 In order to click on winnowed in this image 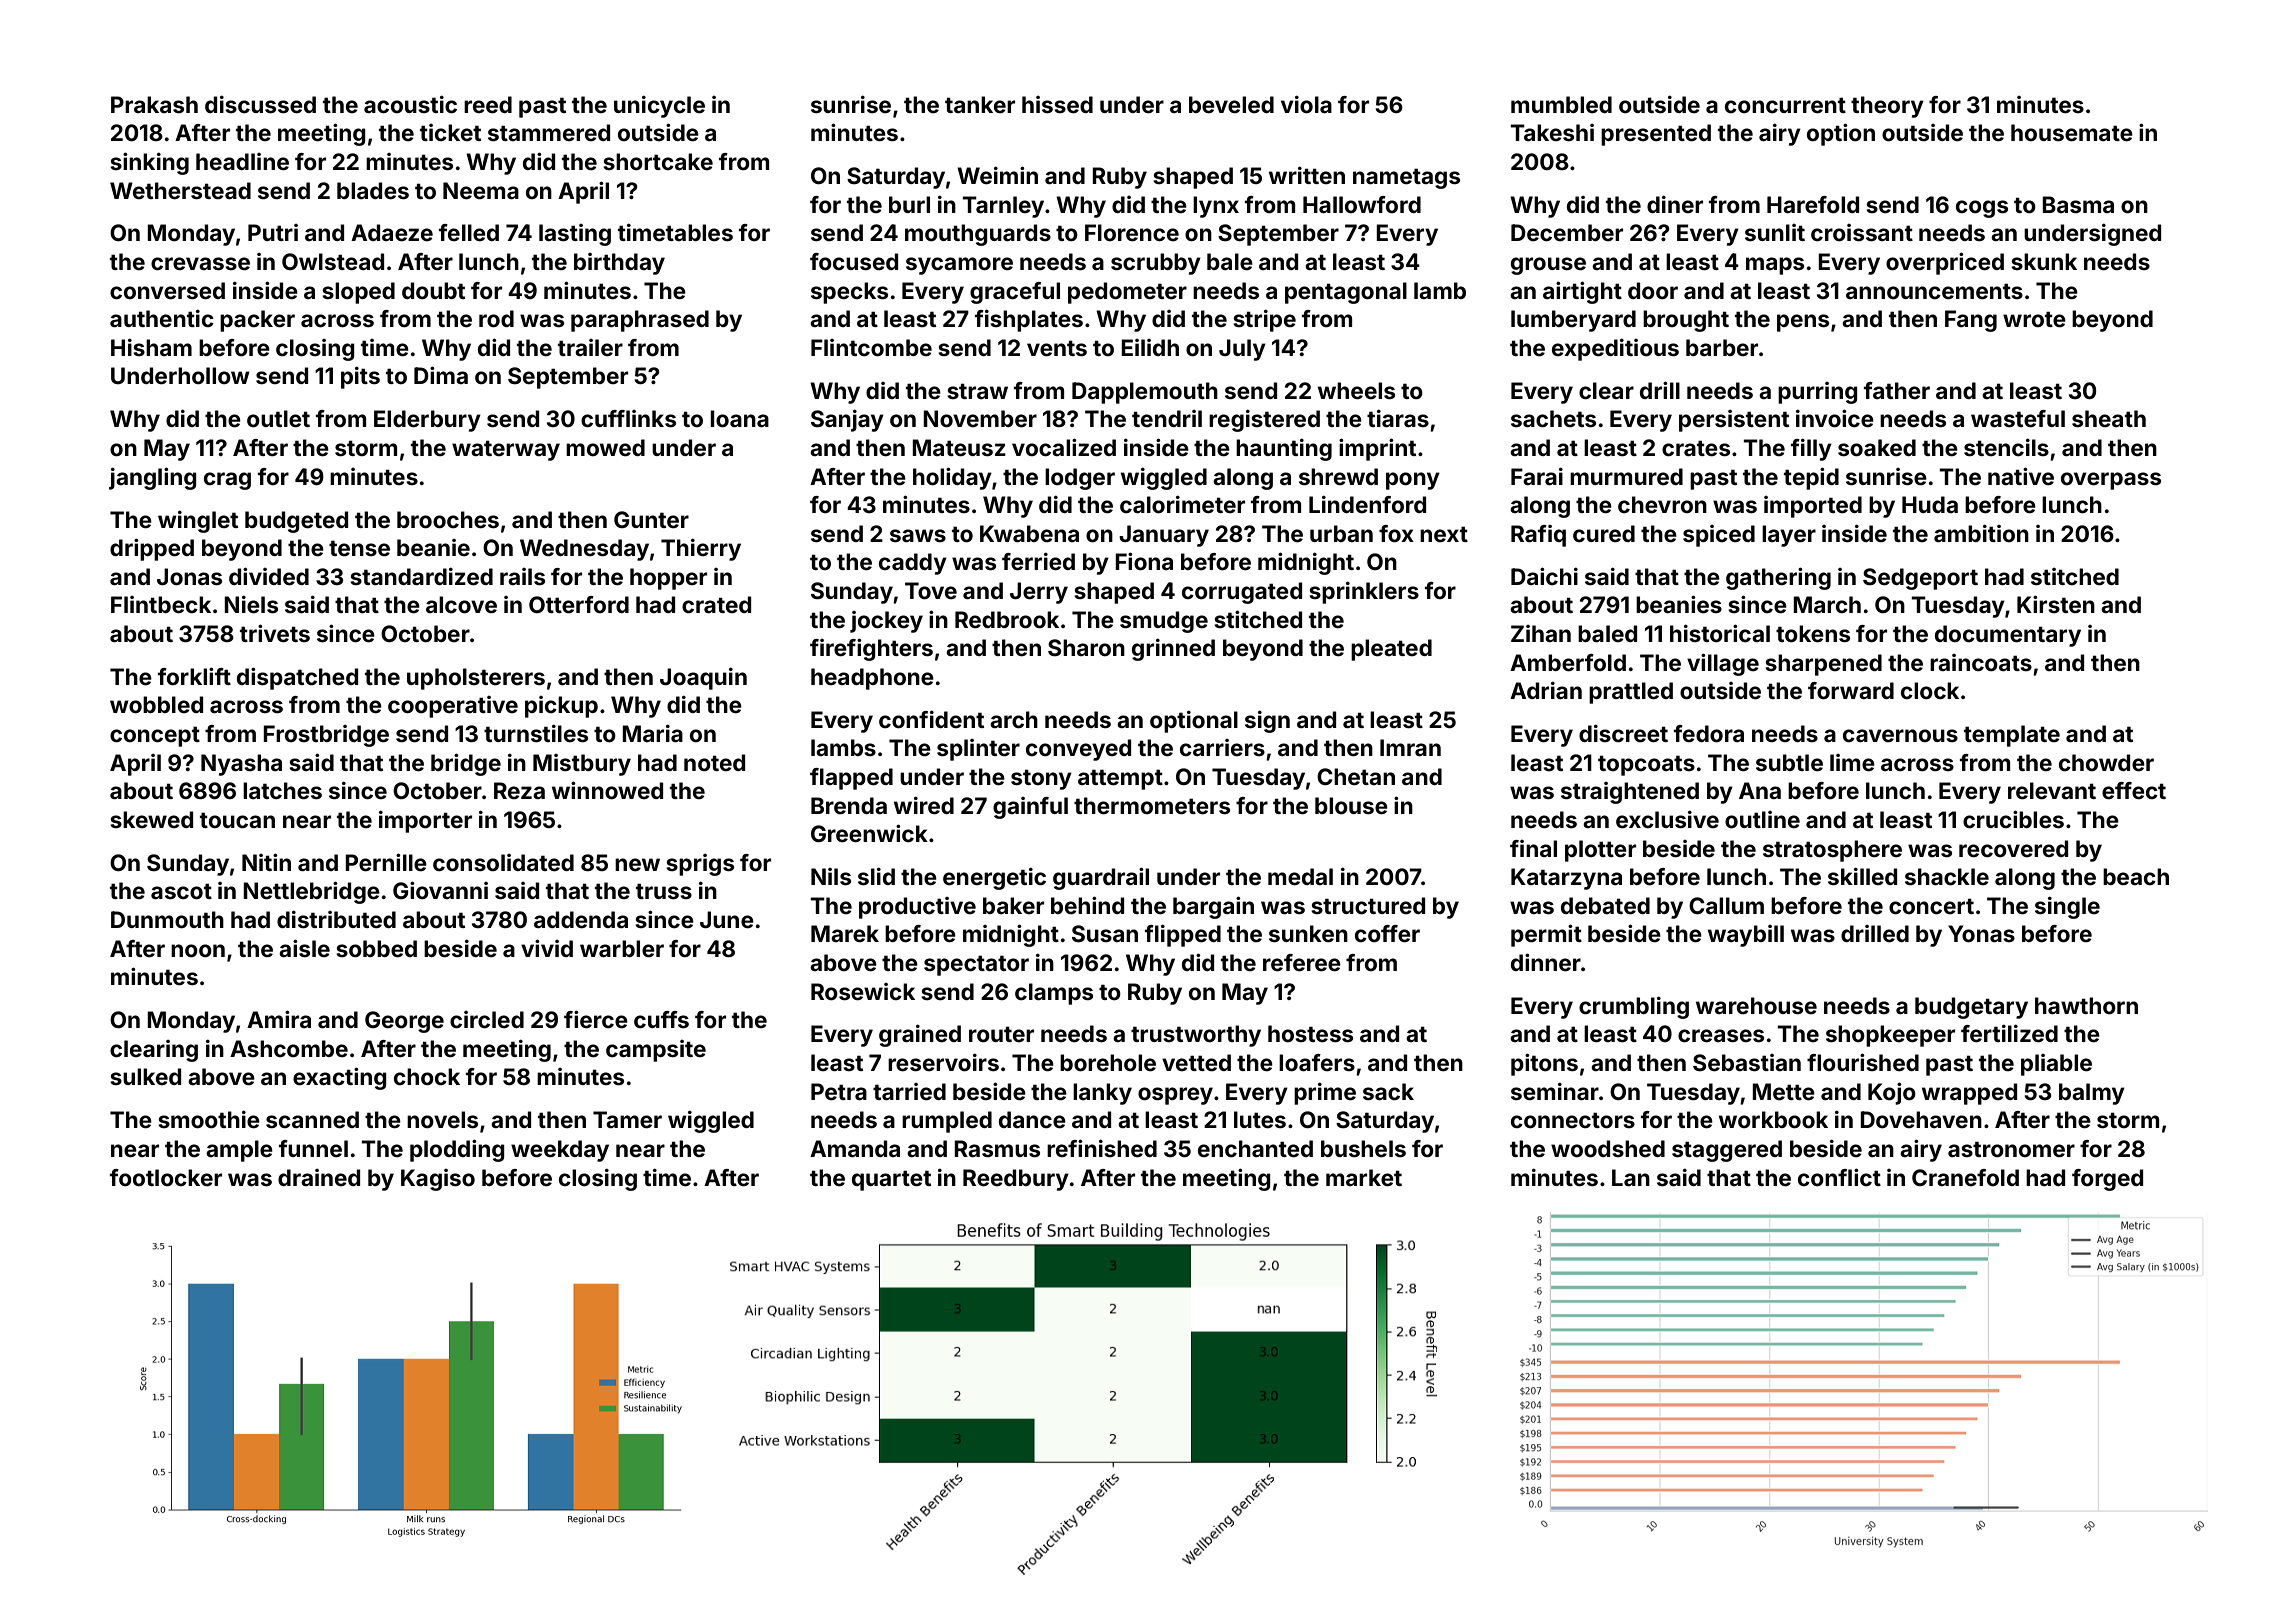, I will do `click(607, 790)`.
